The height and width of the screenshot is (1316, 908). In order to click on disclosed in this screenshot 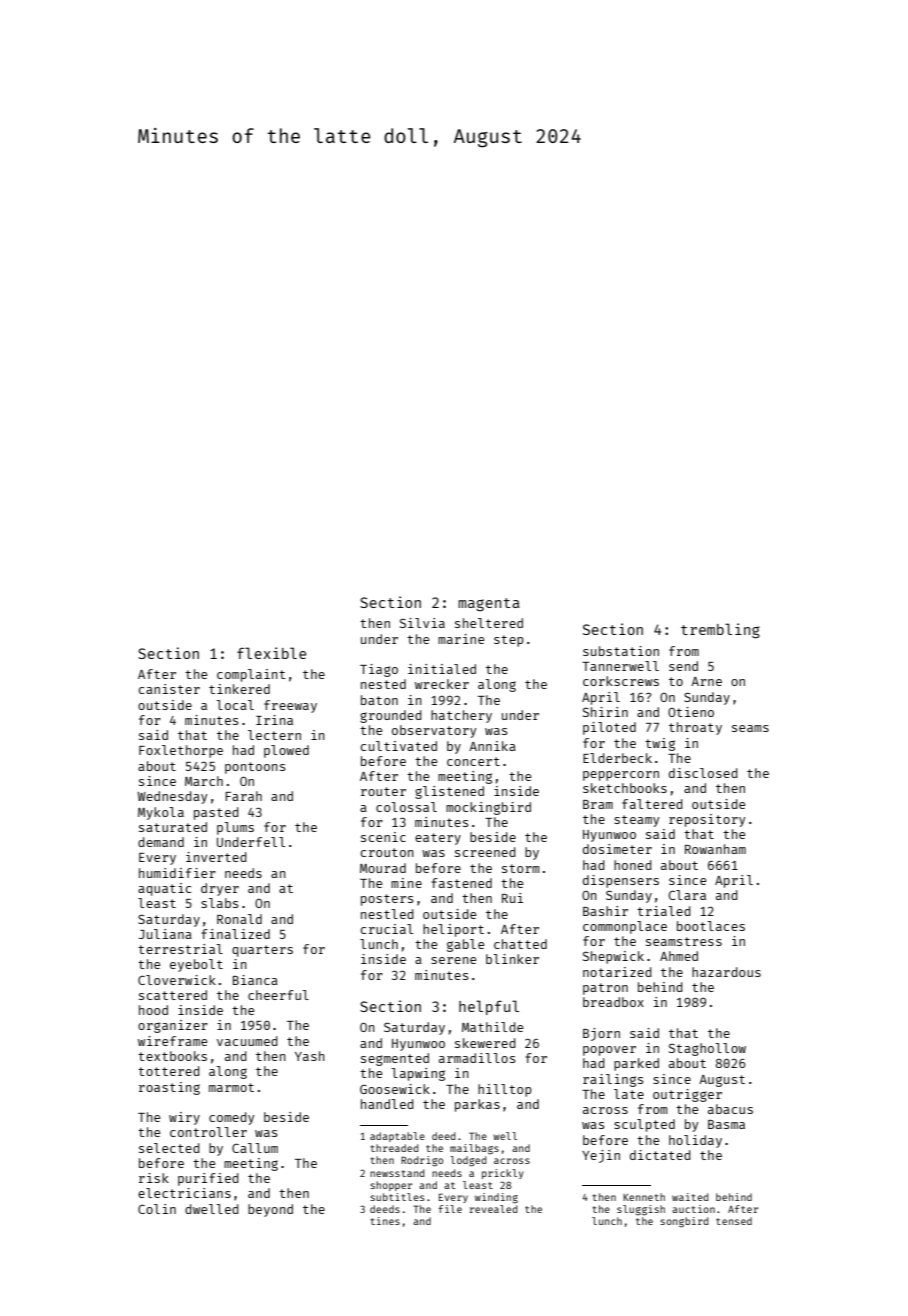, I will do `click(703, 773)`.
